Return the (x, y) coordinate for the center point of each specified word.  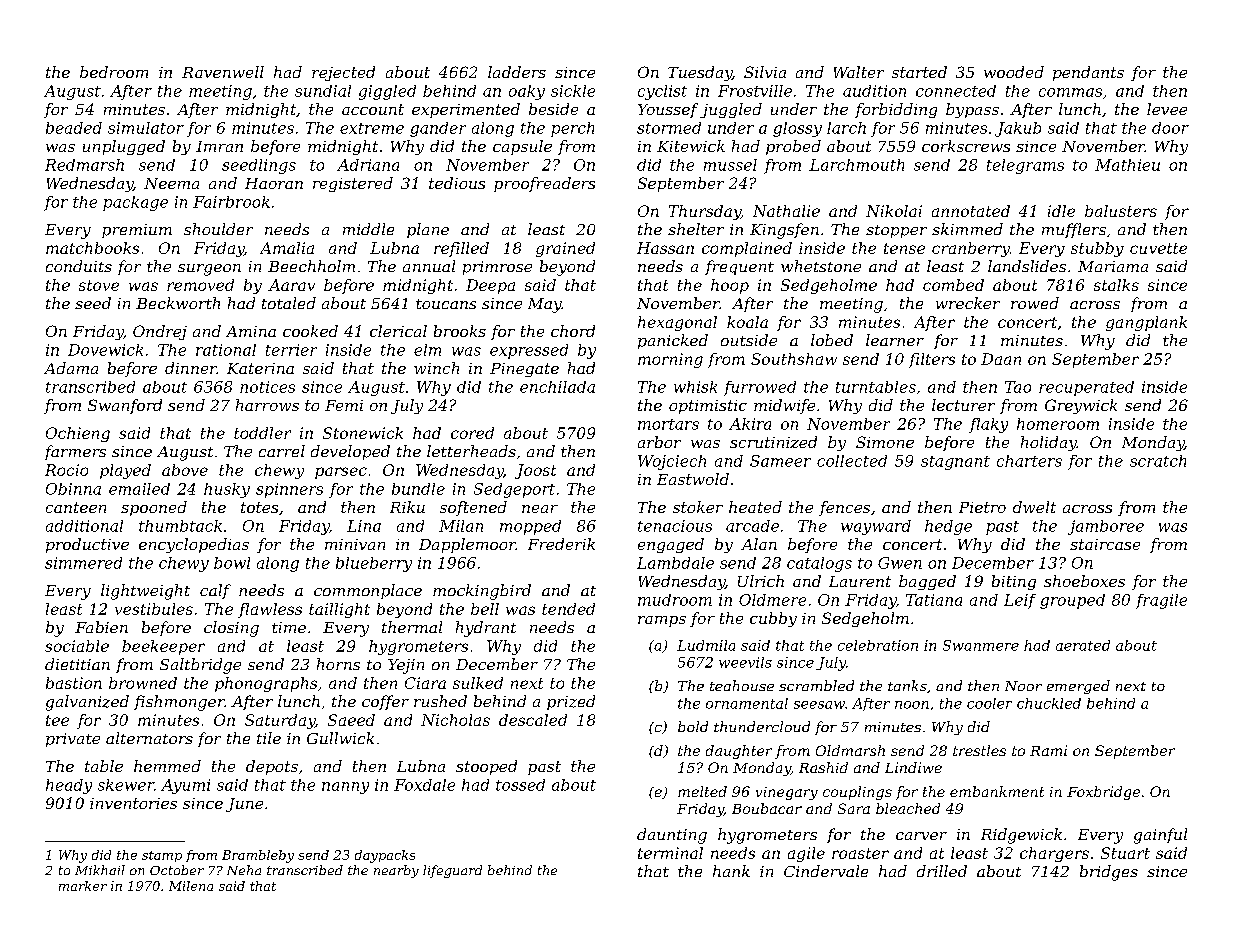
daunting (672, 836)
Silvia (765, 72)
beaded (74, 128)
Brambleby (258, 856)
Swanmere (981, 645)
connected (956, 91)
